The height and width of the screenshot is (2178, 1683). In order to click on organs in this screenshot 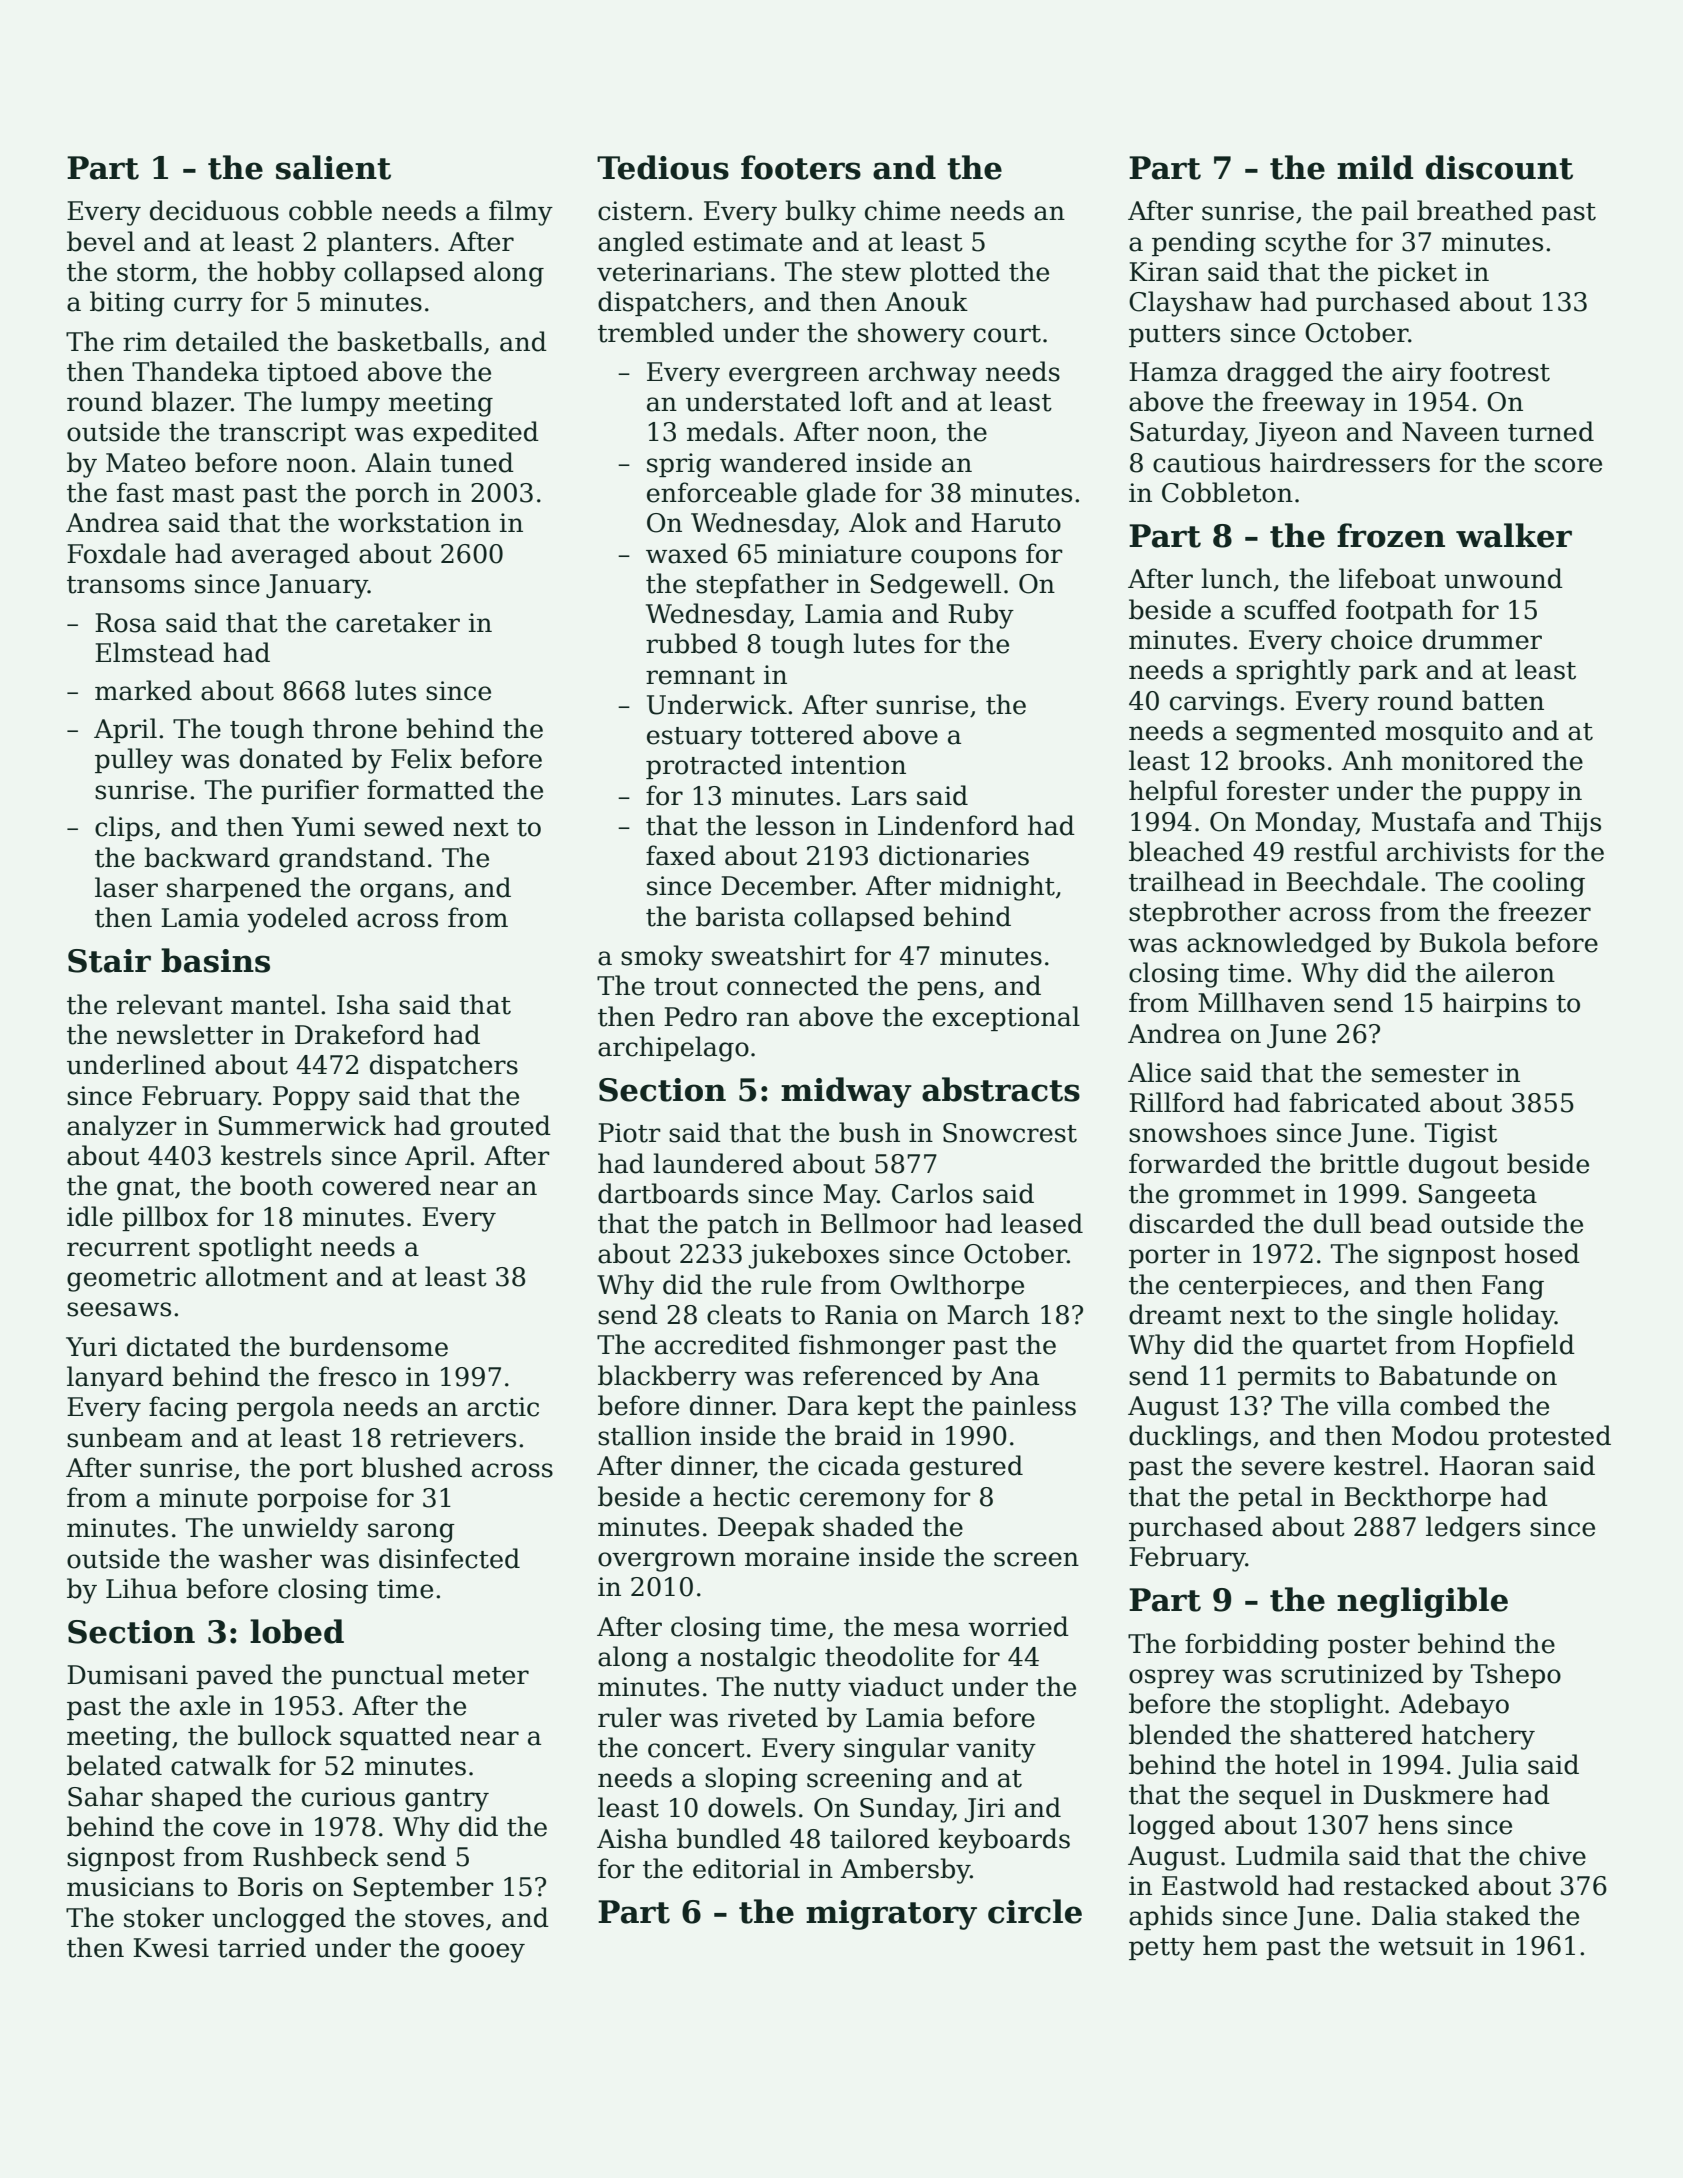, I will do `click(403, 893)`.
